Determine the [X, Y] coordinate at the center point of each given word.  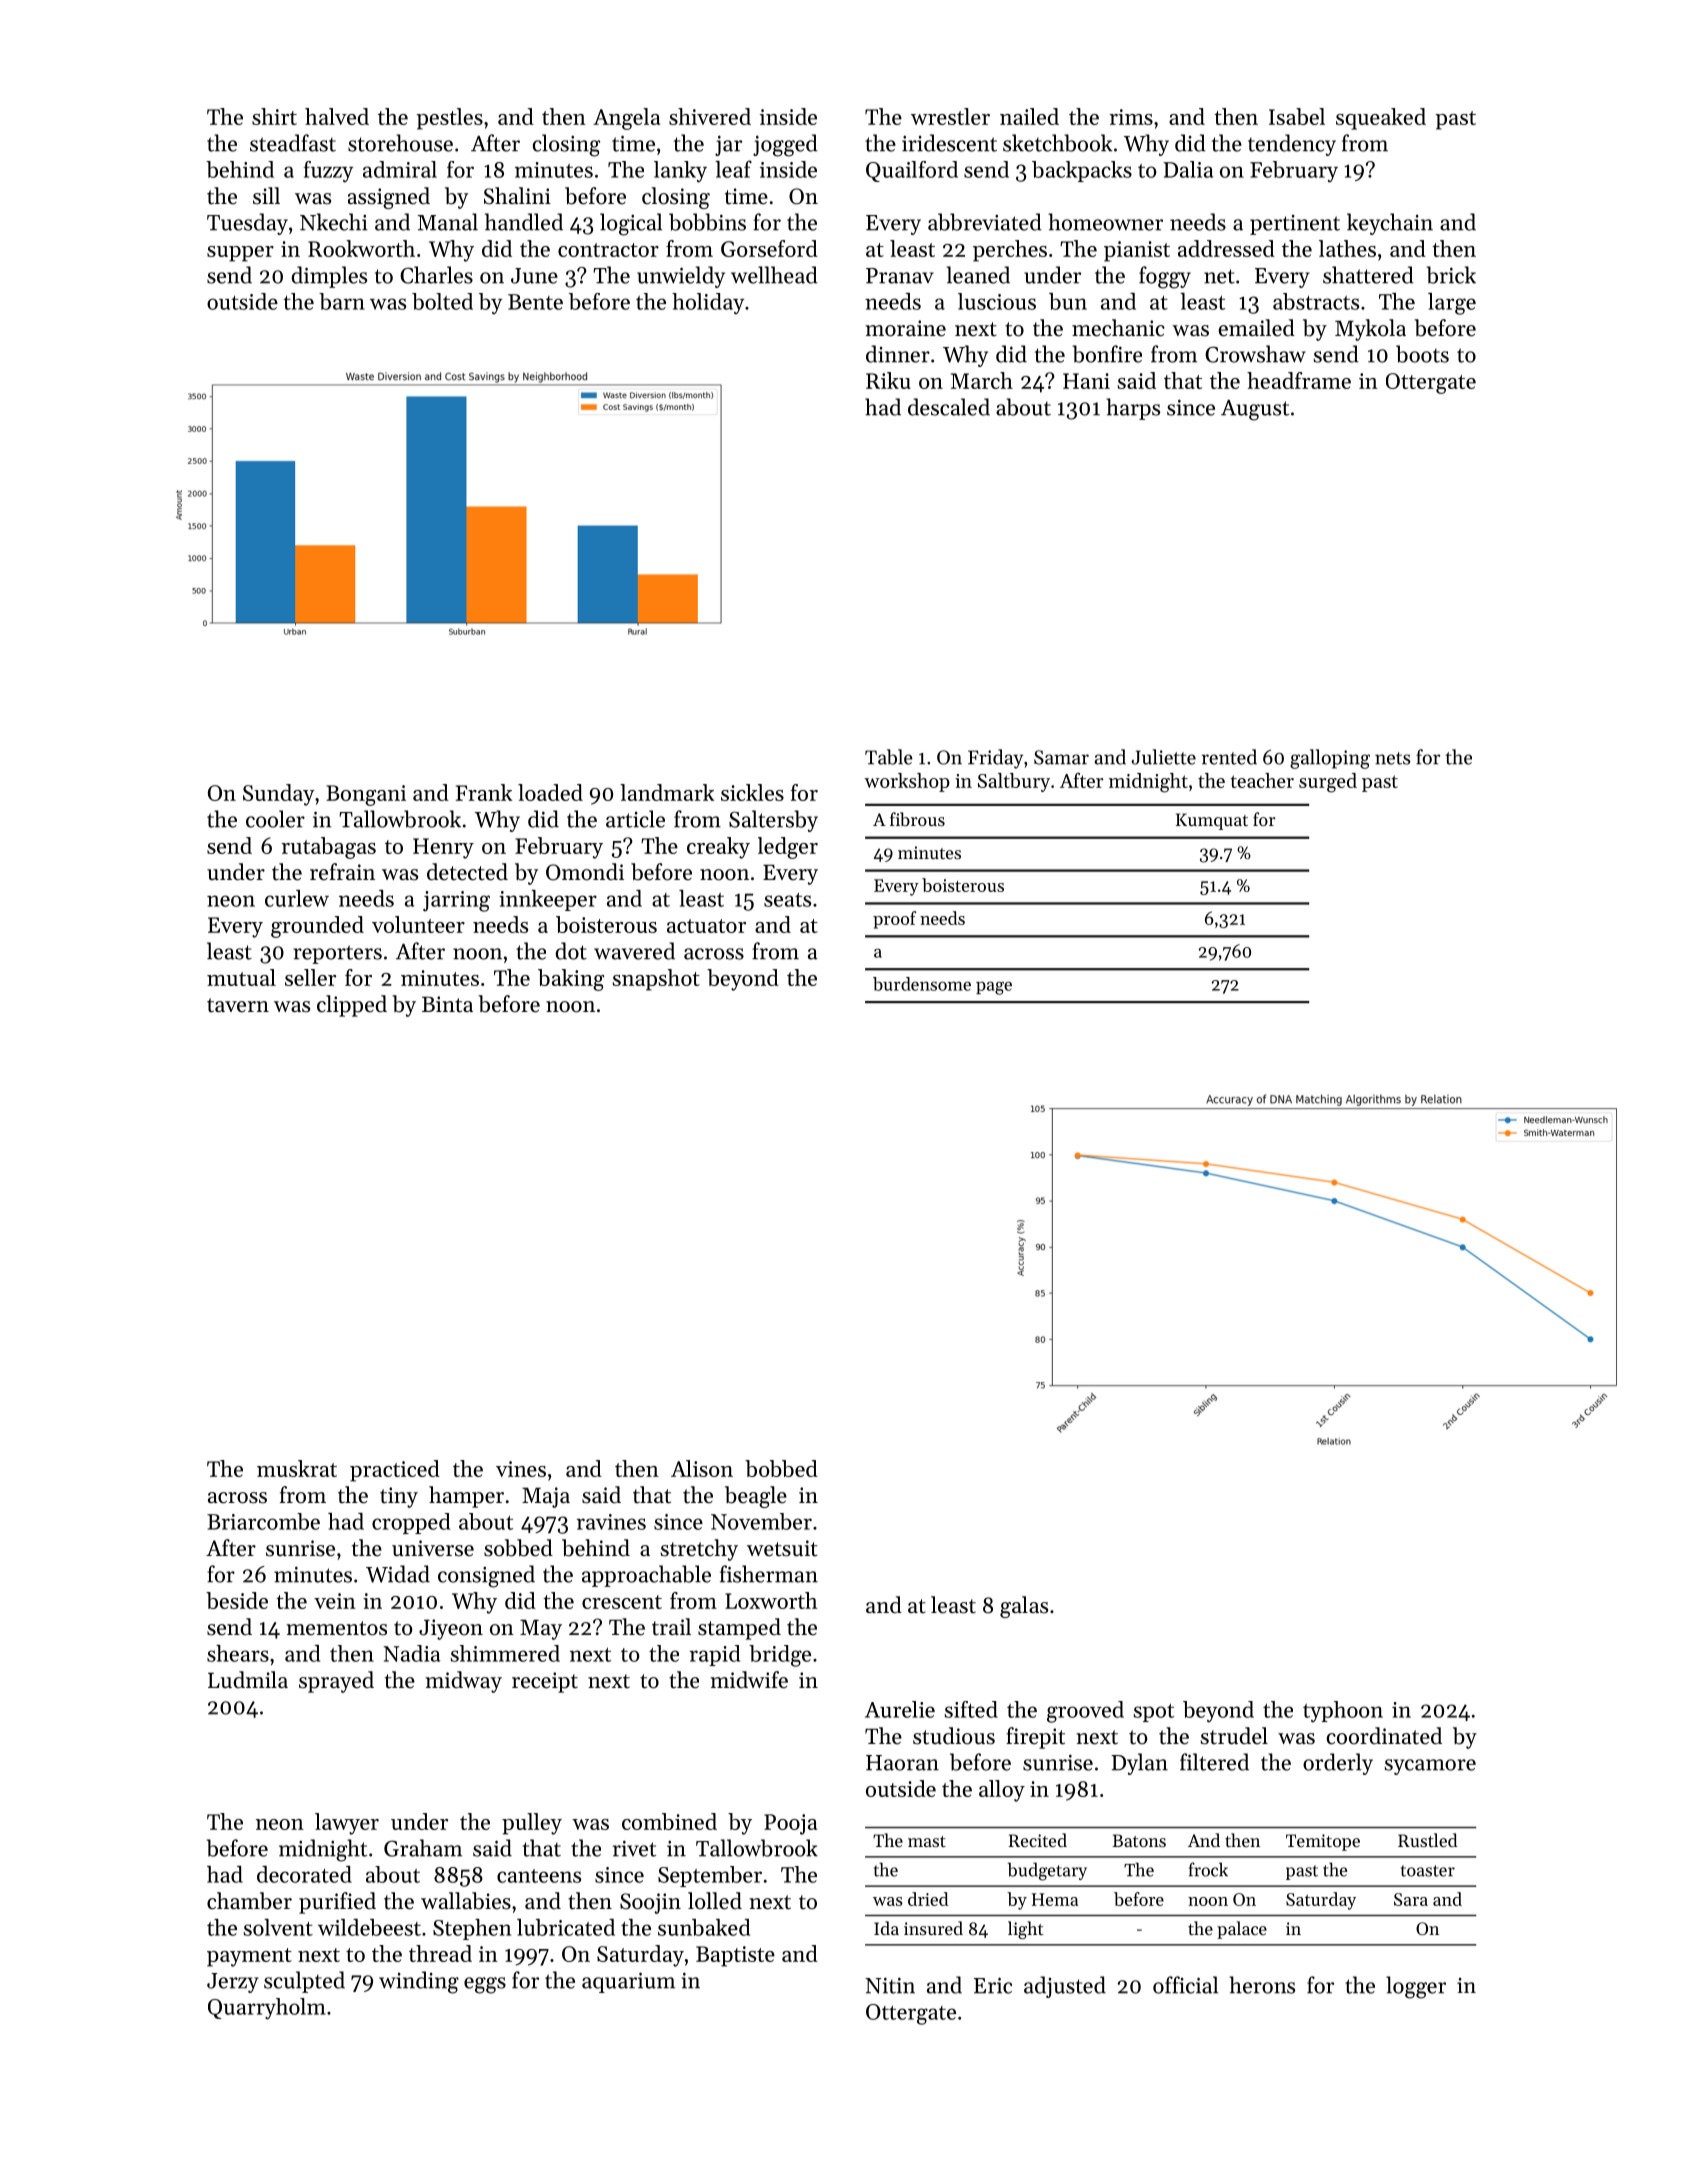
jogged [785, 145]
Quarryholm [267, 2009]
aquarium [628, 1982]
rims [1131, 117]
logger [1416, 1987]
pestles [449, 119]
